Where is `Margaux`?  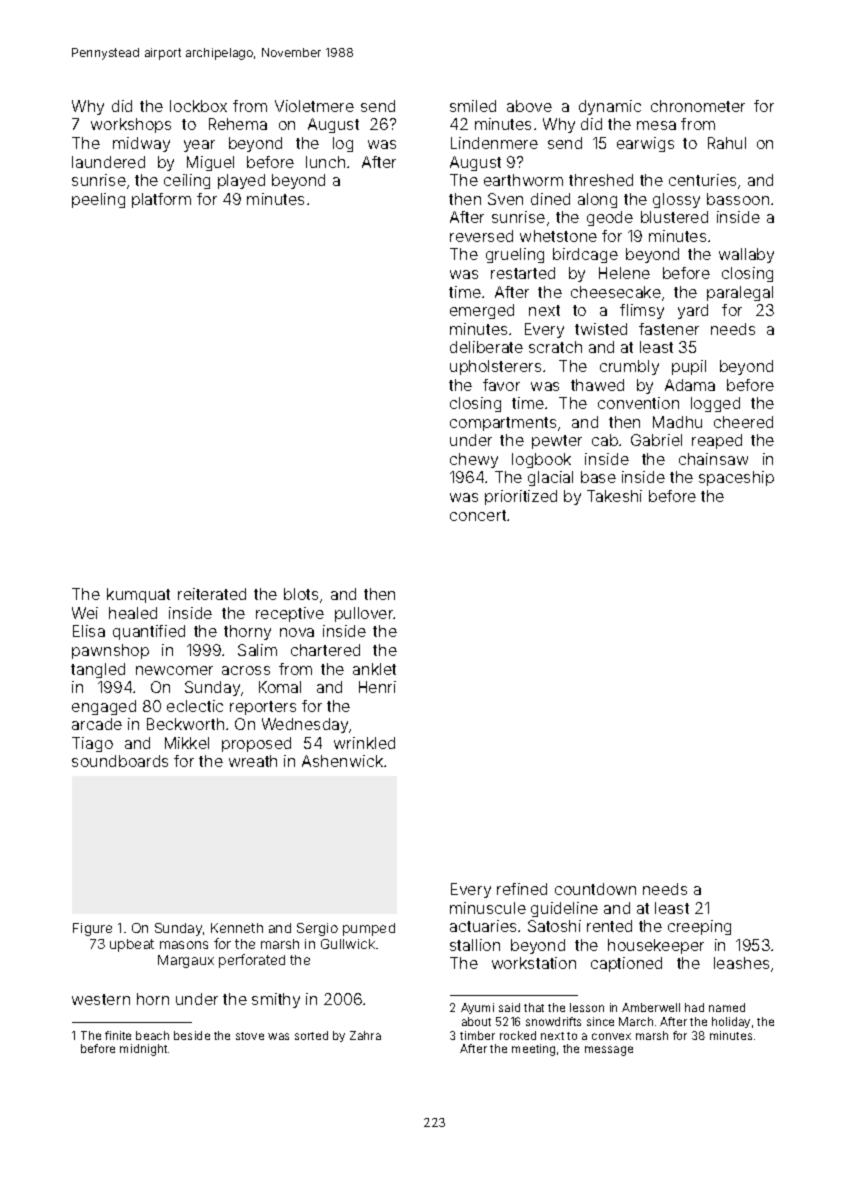 Margaux is located at coordinates (186, 961).
